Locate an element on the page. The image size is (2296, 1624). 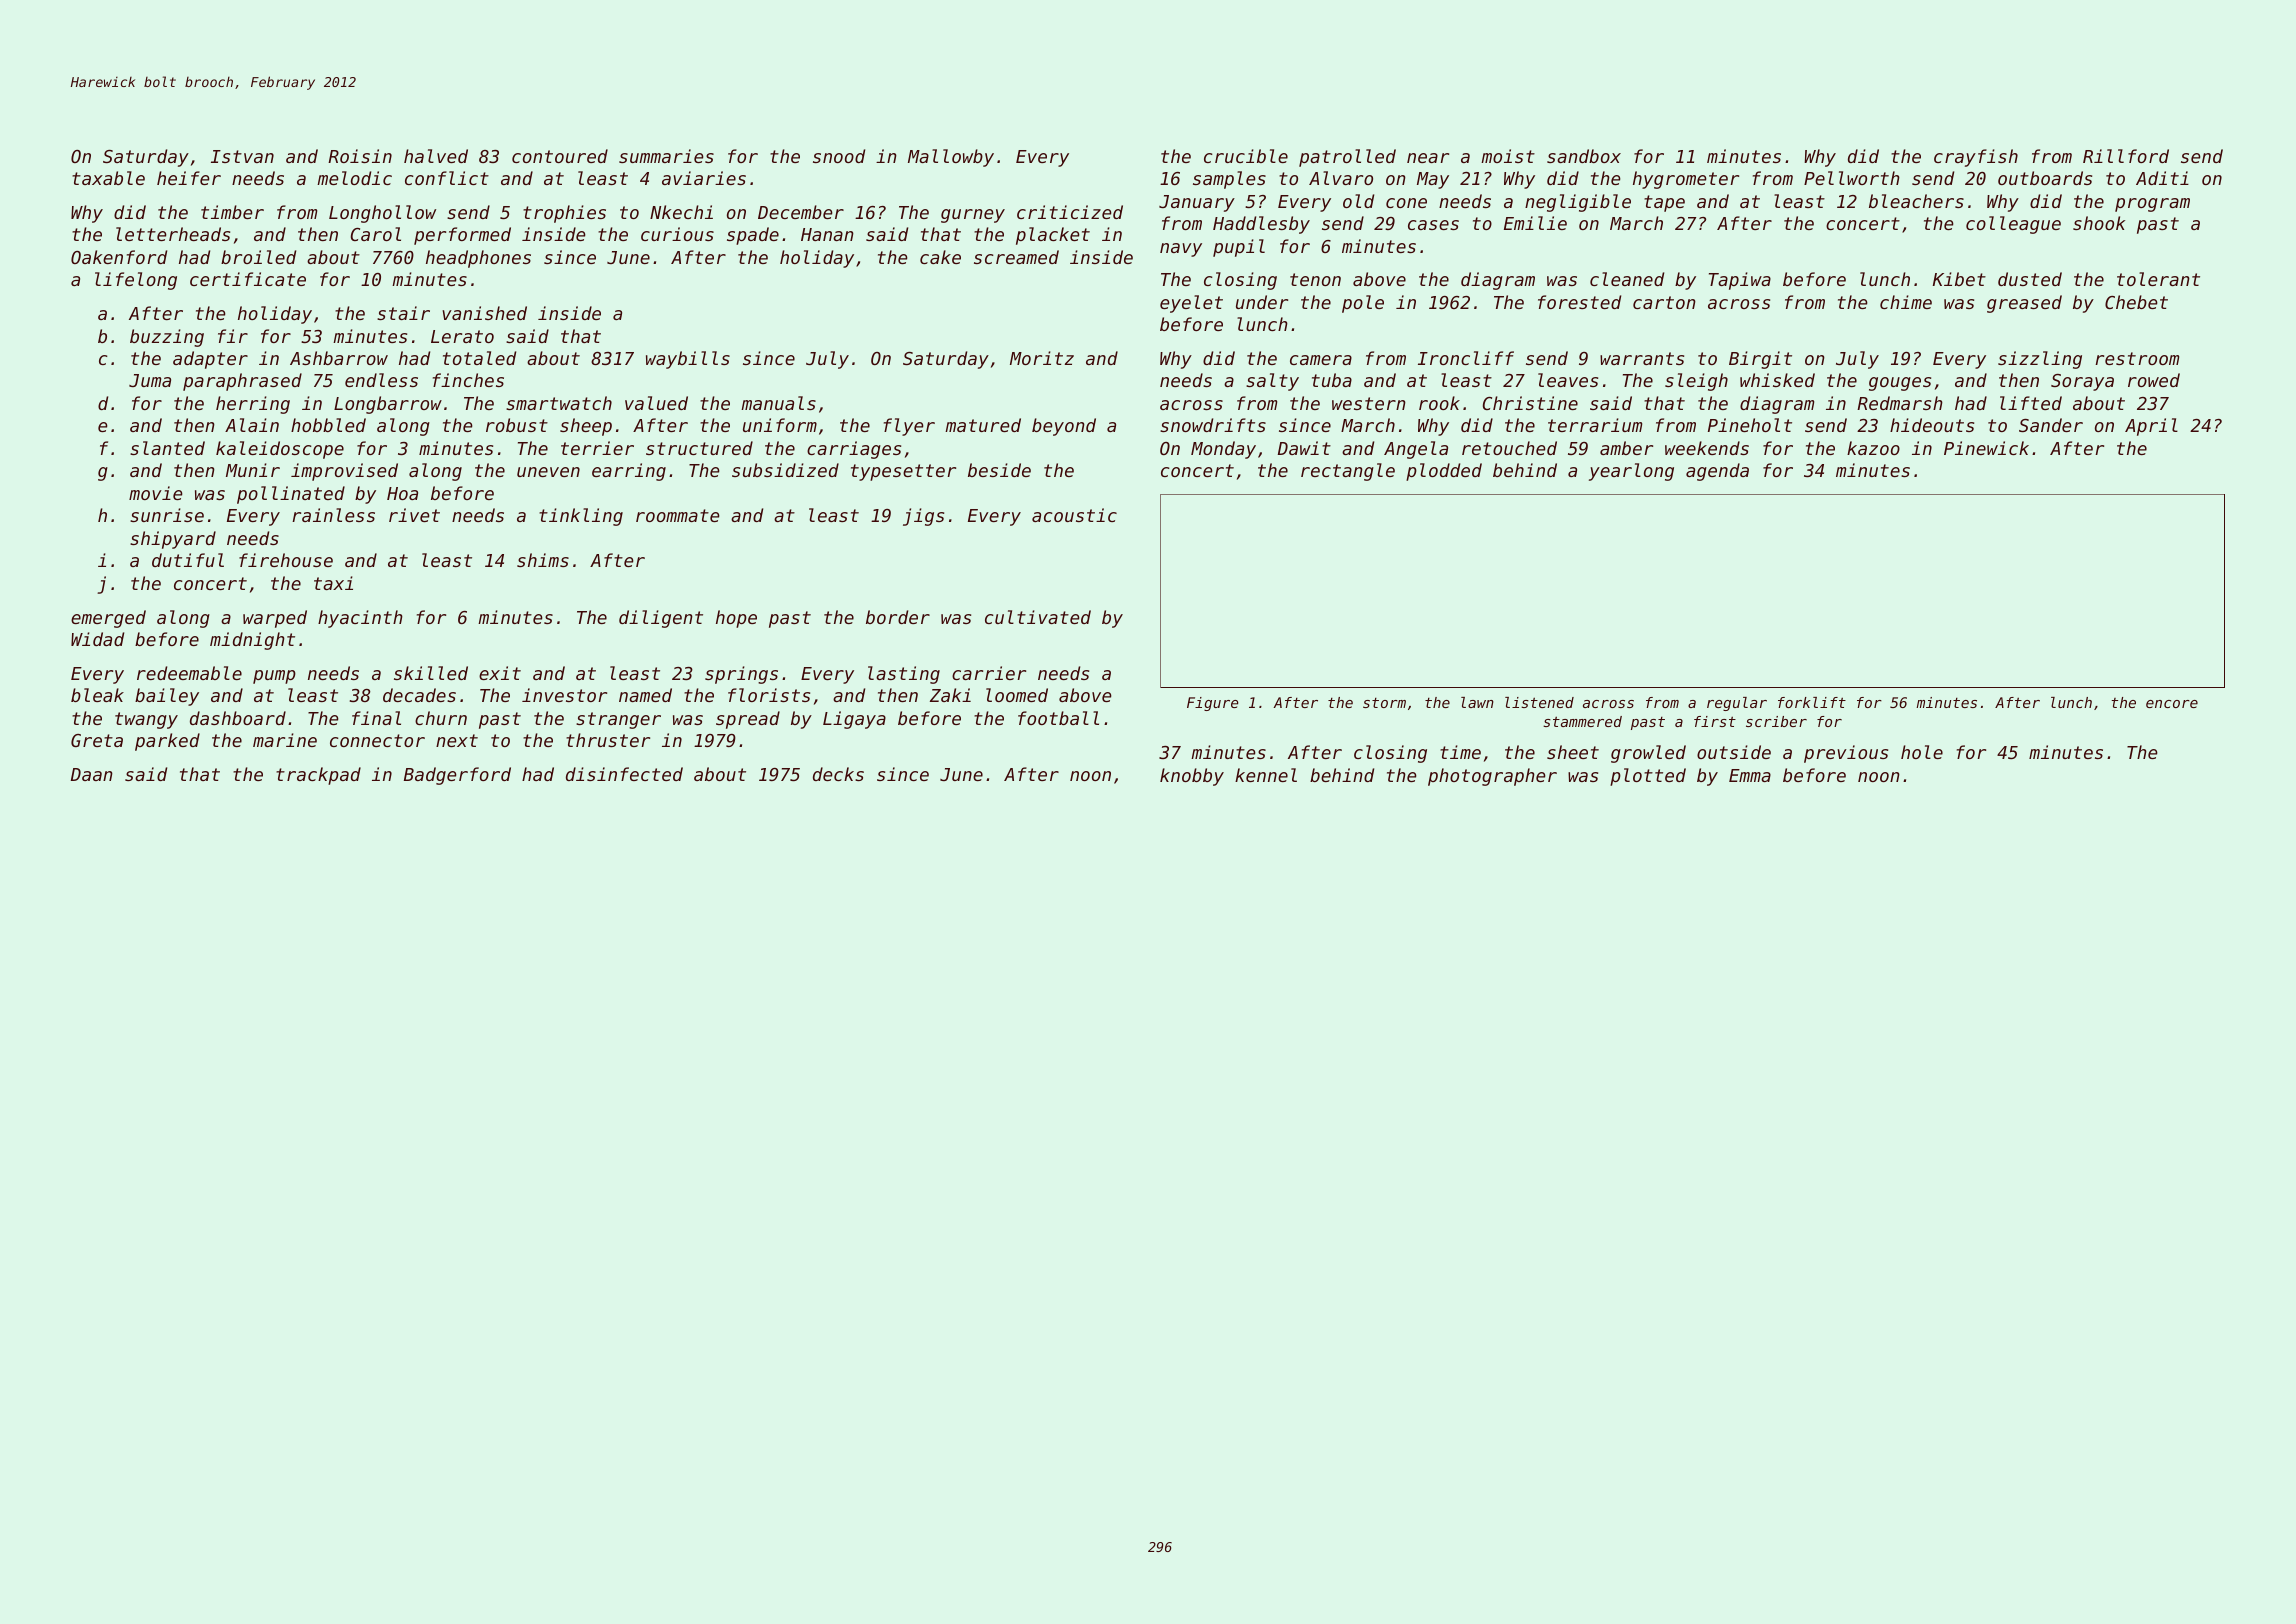
rowed is located at coordinates (2154, 380).
